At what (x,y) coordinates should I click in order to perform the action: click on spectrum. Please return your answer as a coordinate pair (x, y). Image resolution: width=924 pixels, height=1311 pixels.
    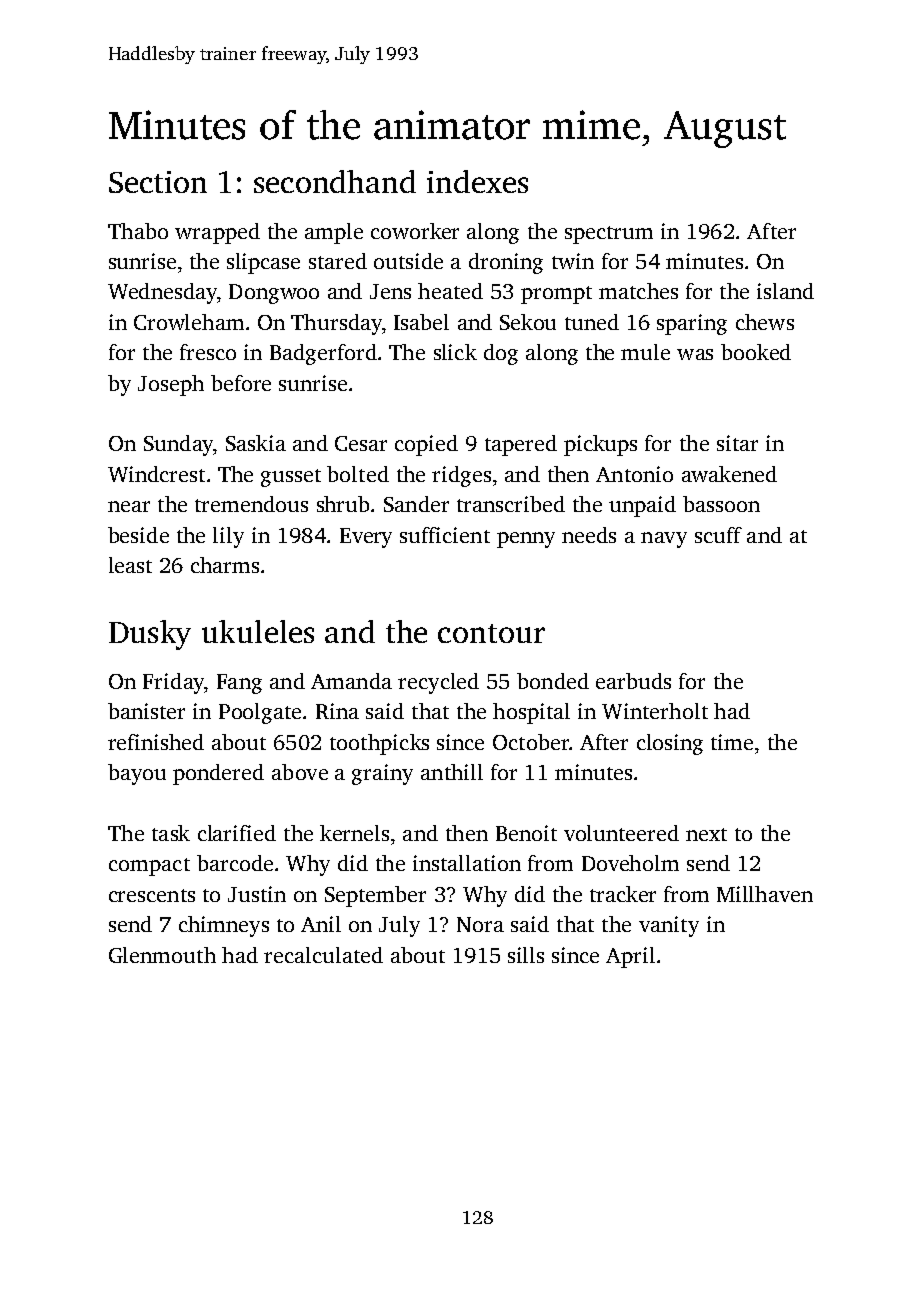
    Looking at the image, I should click on (609, 235).
